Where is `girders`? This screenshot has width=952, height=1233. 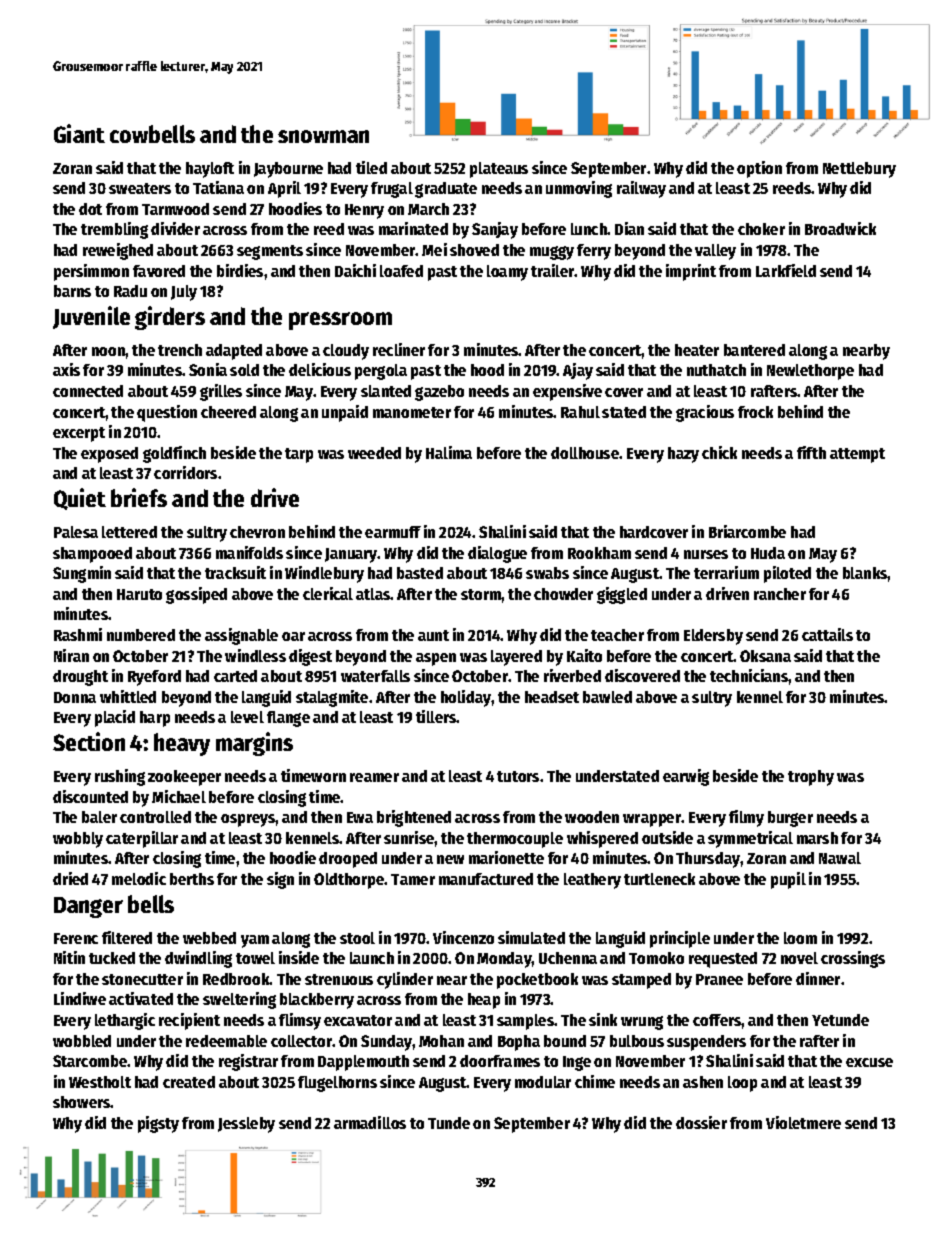
girders is located at coordinates (170, 318).
